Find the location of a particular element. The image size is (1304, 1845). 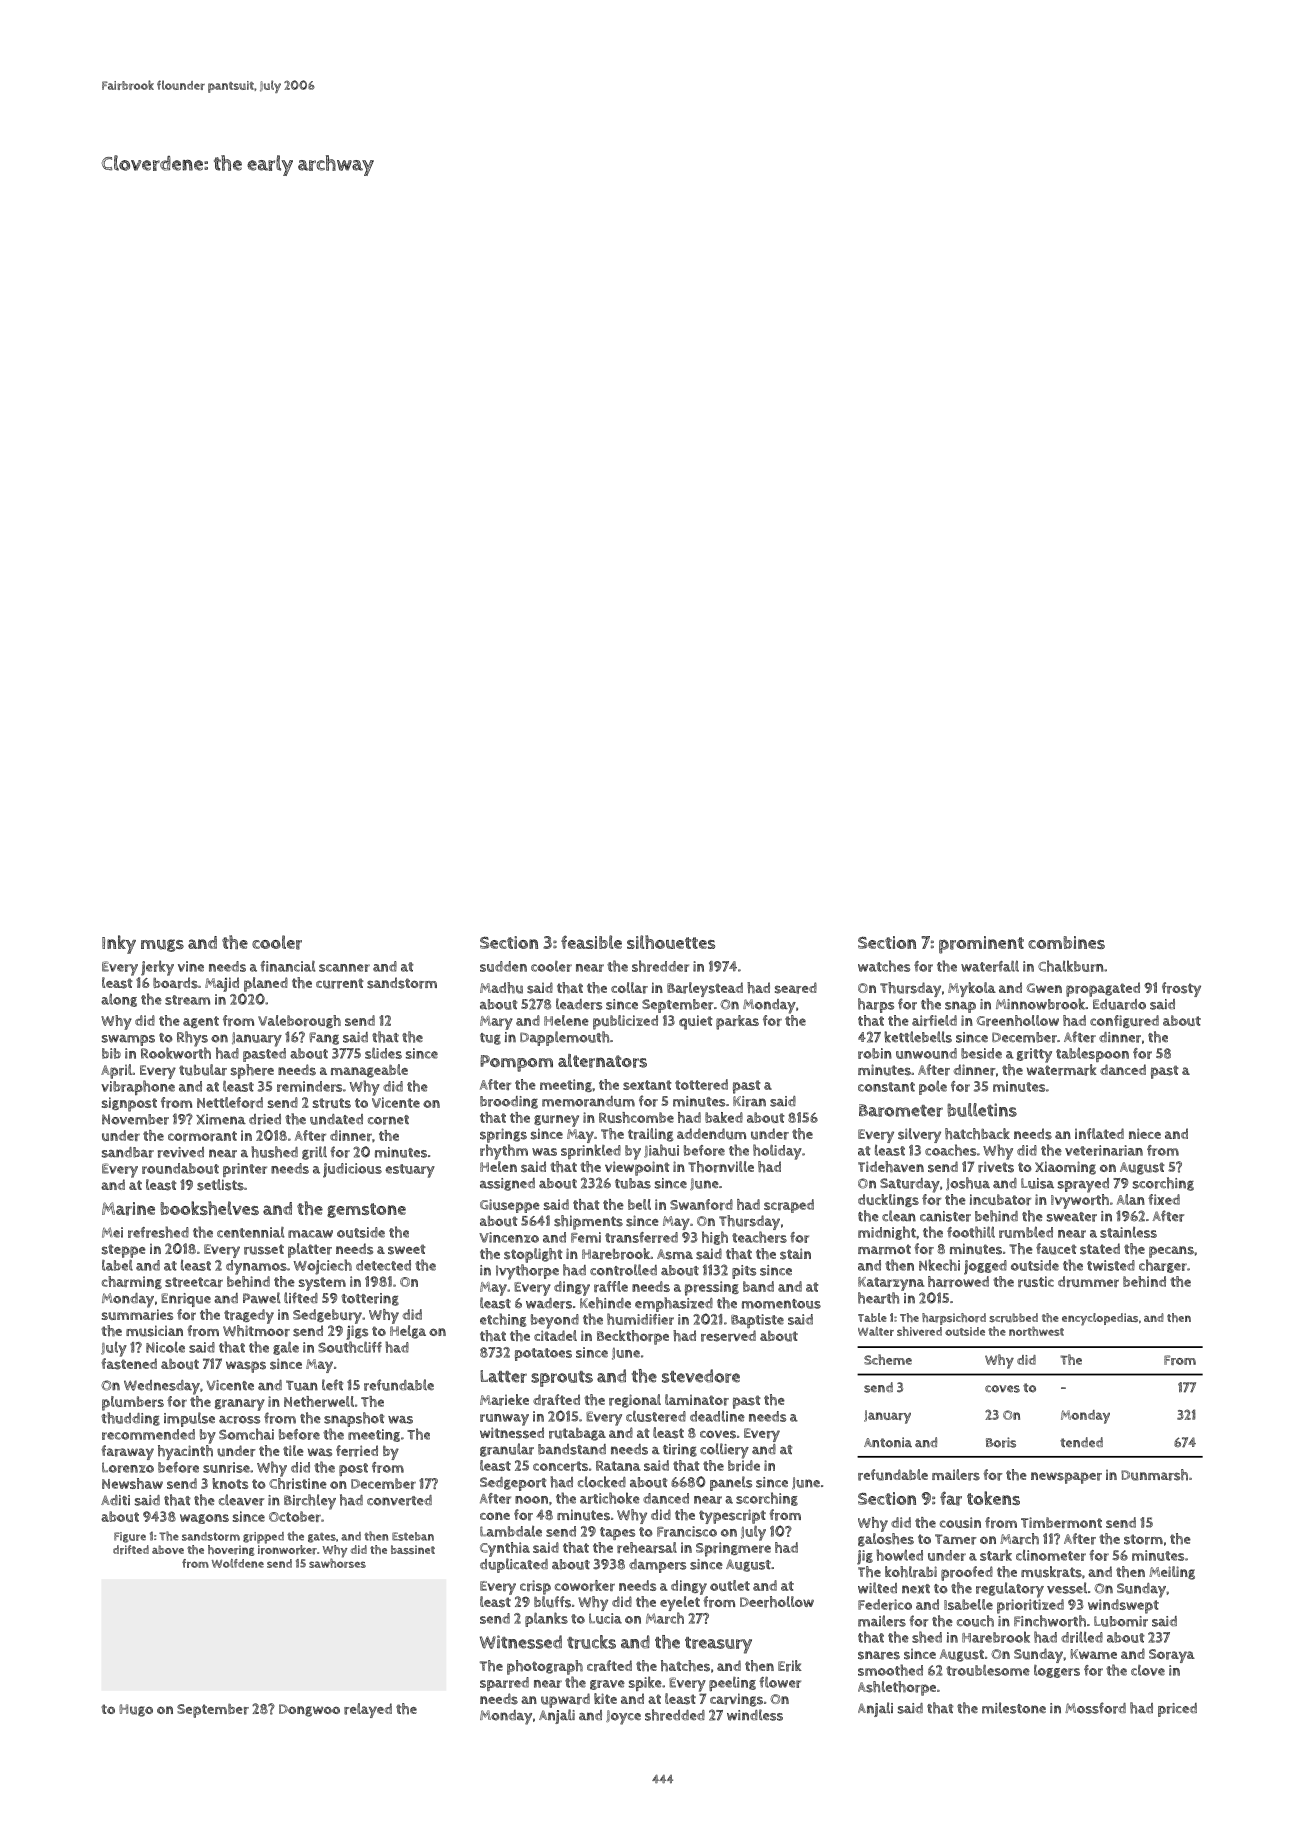

potatoes is located at coordinates (543, 1354).
